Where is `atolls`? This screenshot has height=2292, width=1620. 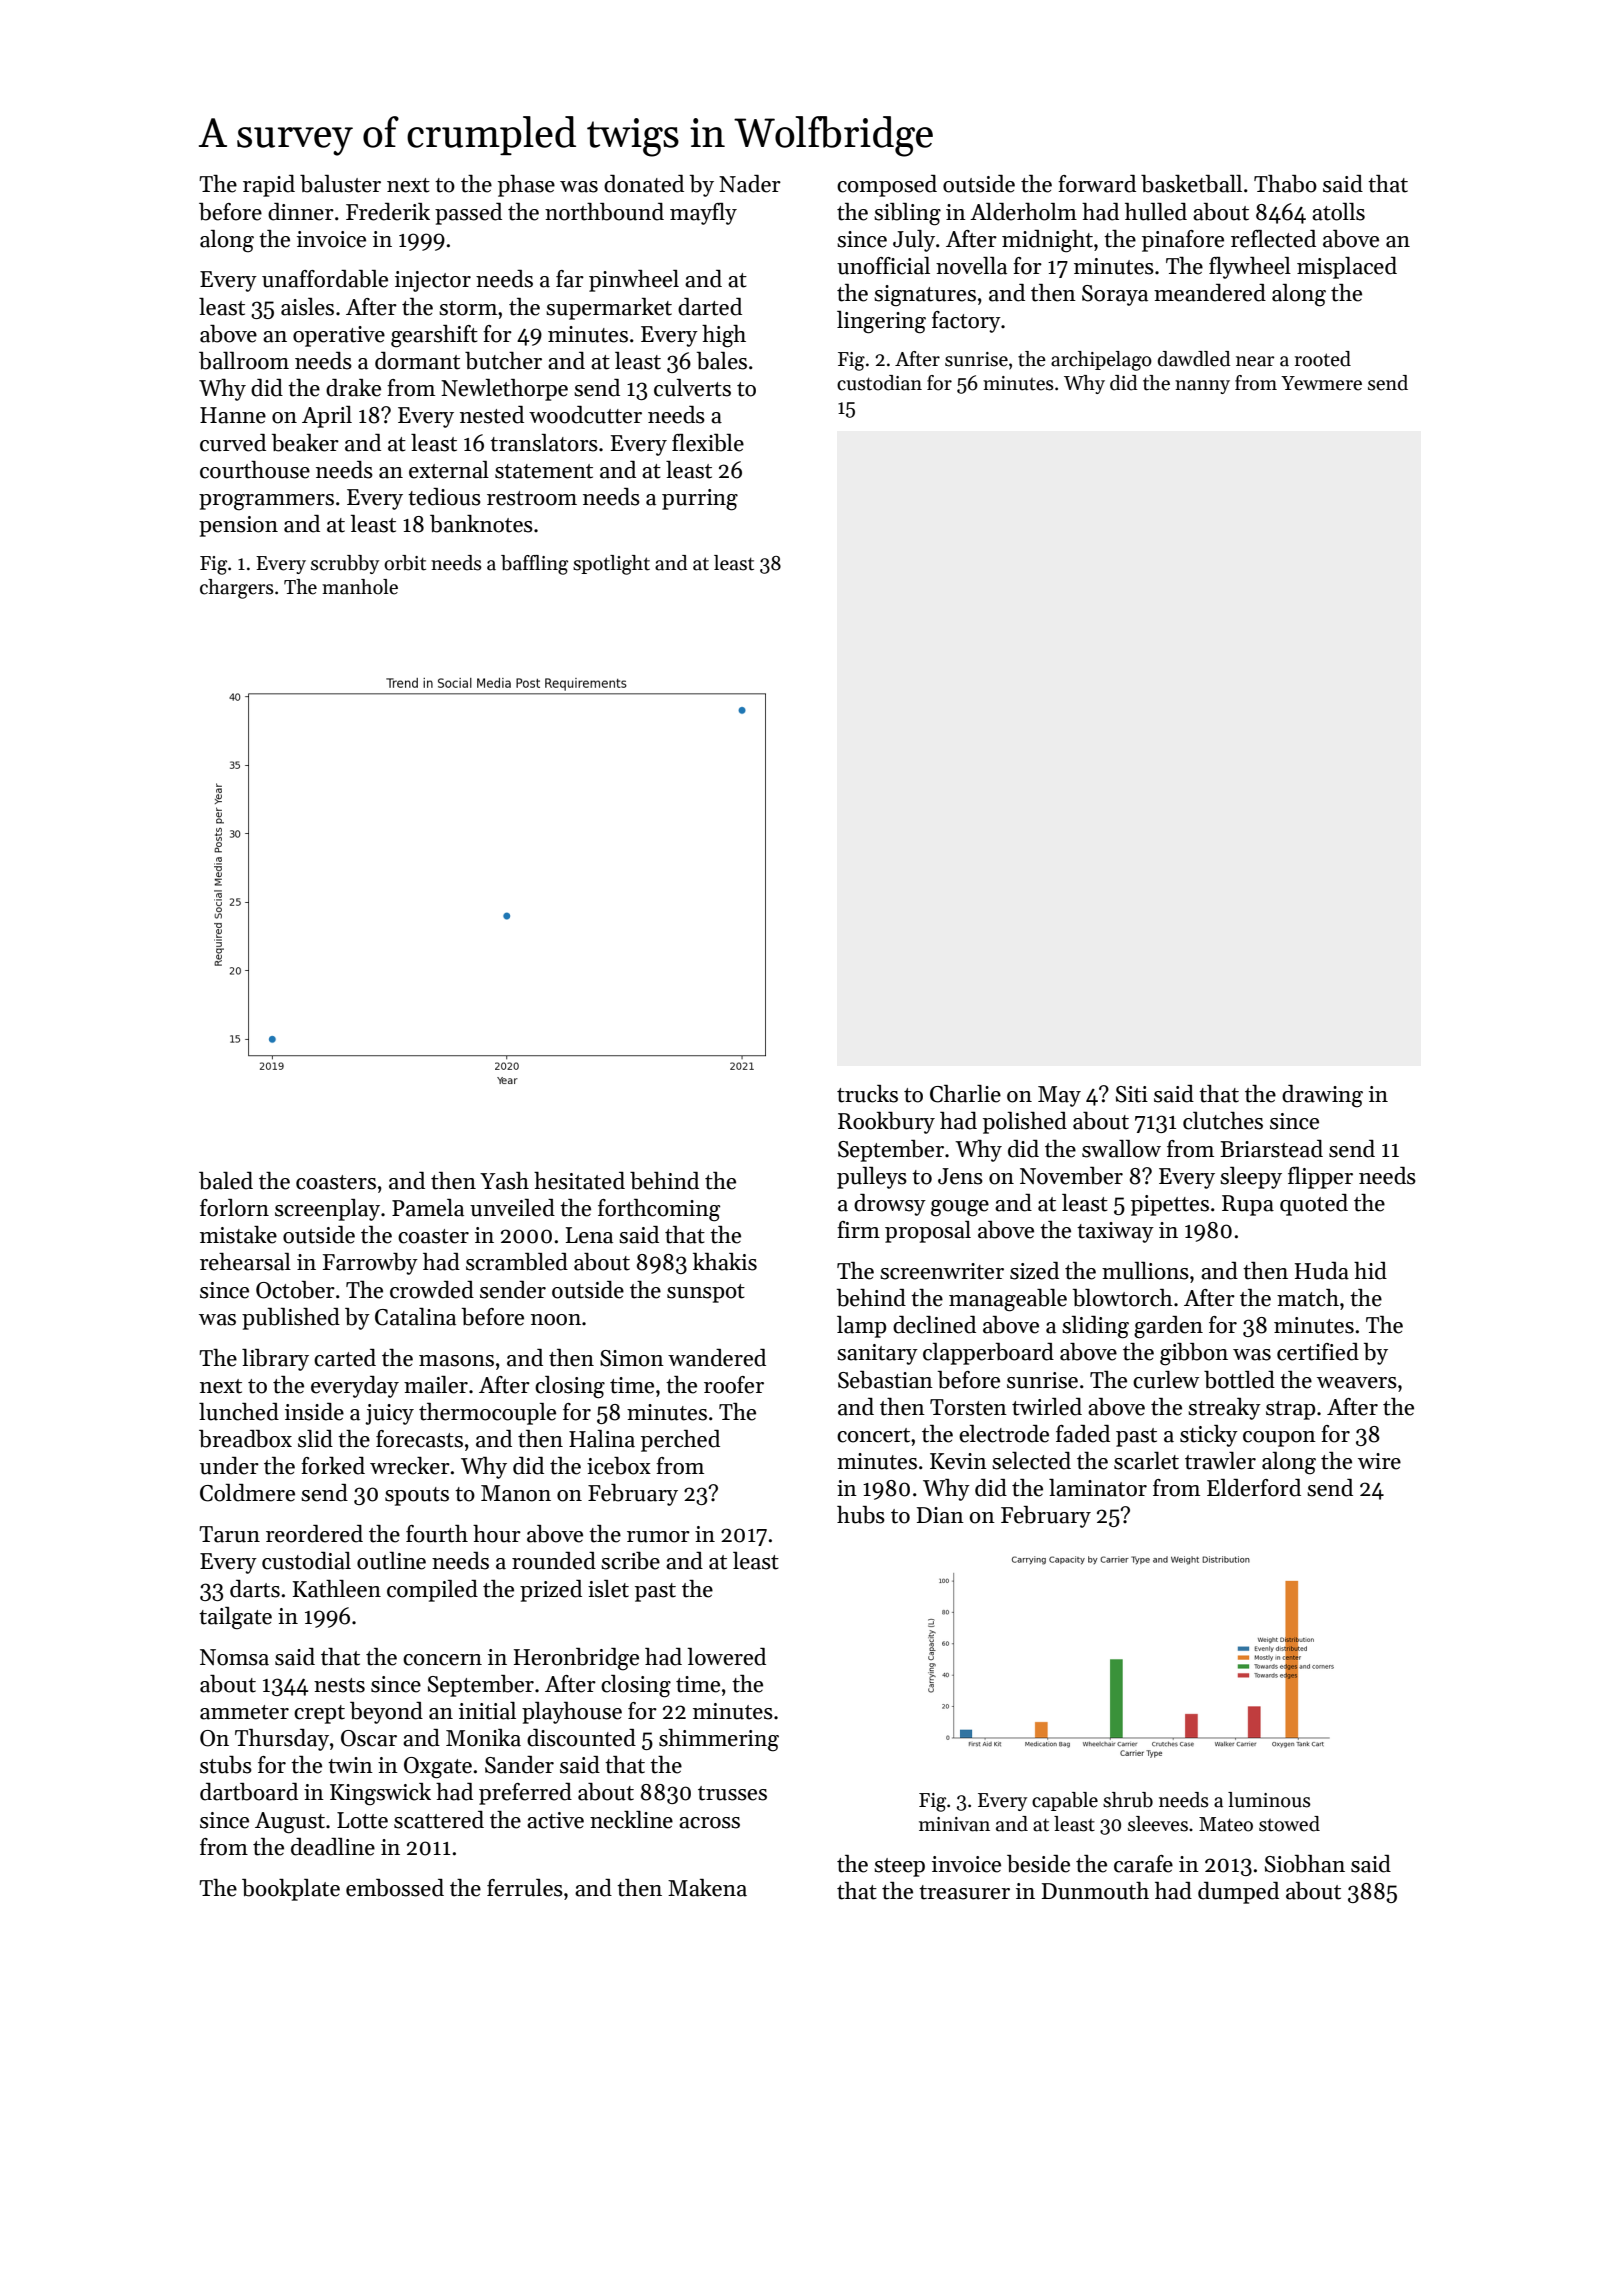 atolls is located at coordinates (1338, 212).
